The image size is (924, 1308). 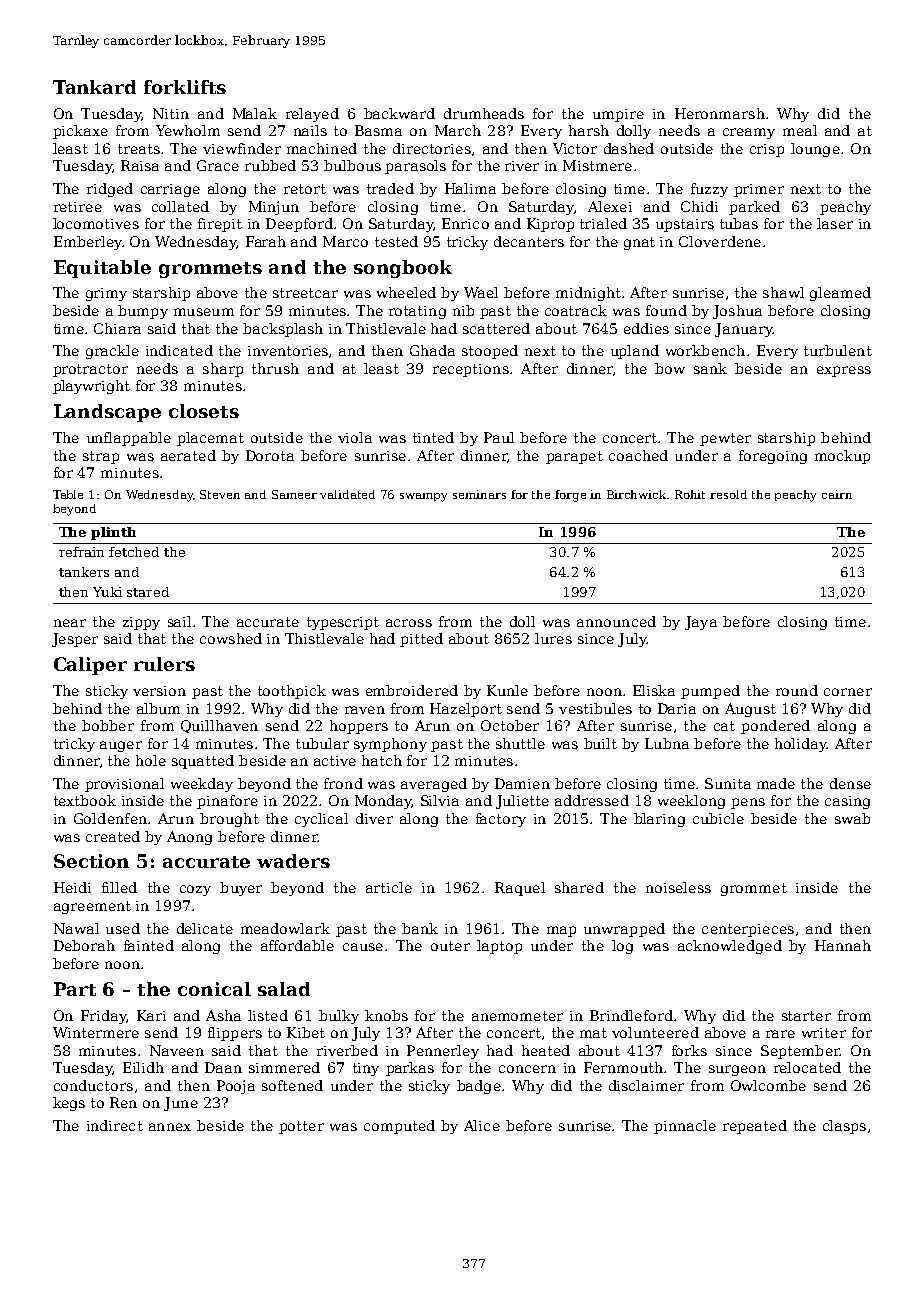 I want to click on swab, so click(x=852, y=818).
